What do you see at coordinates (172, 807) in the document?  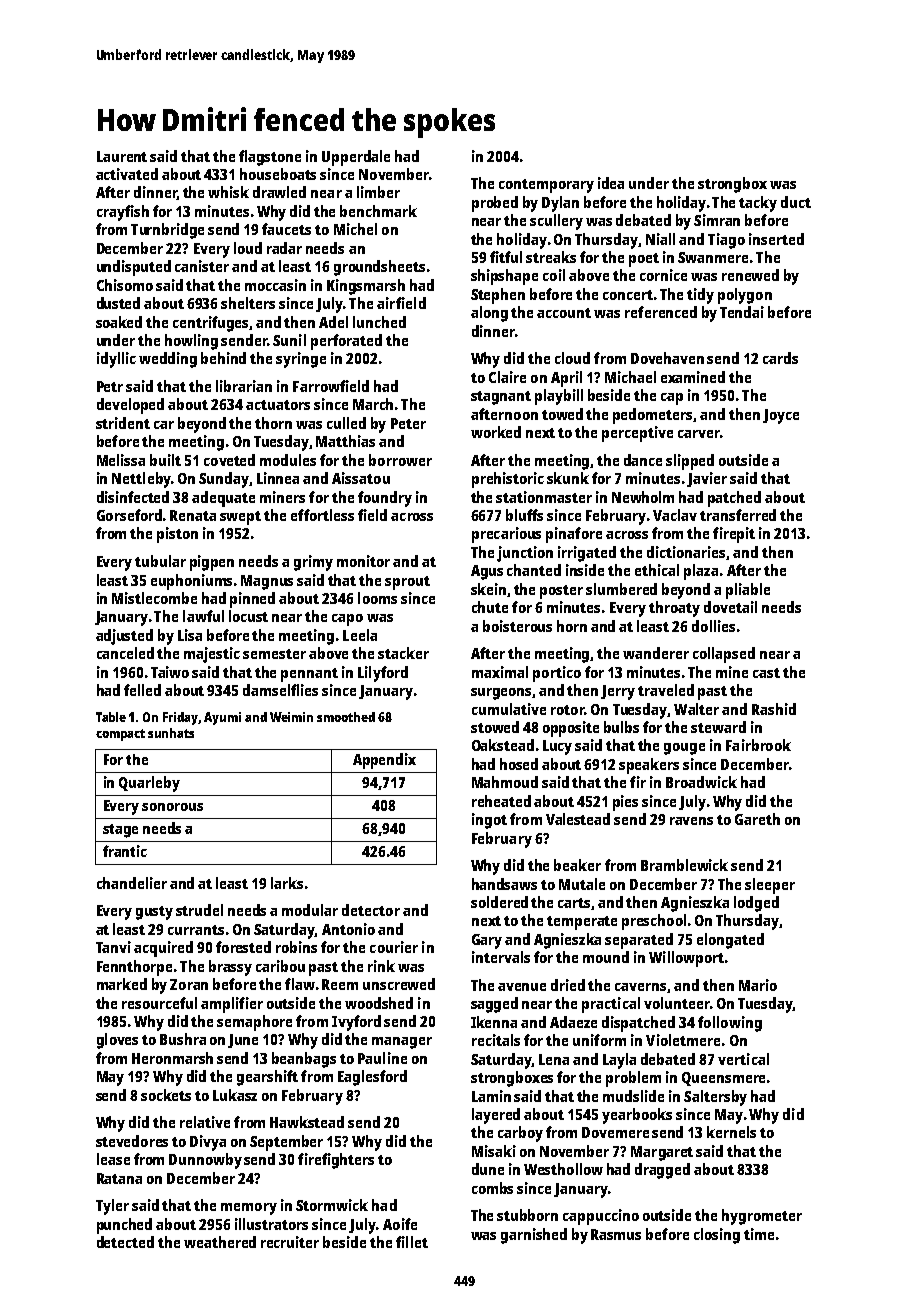 I see `sonorous` at bounding box center [172, 807].
